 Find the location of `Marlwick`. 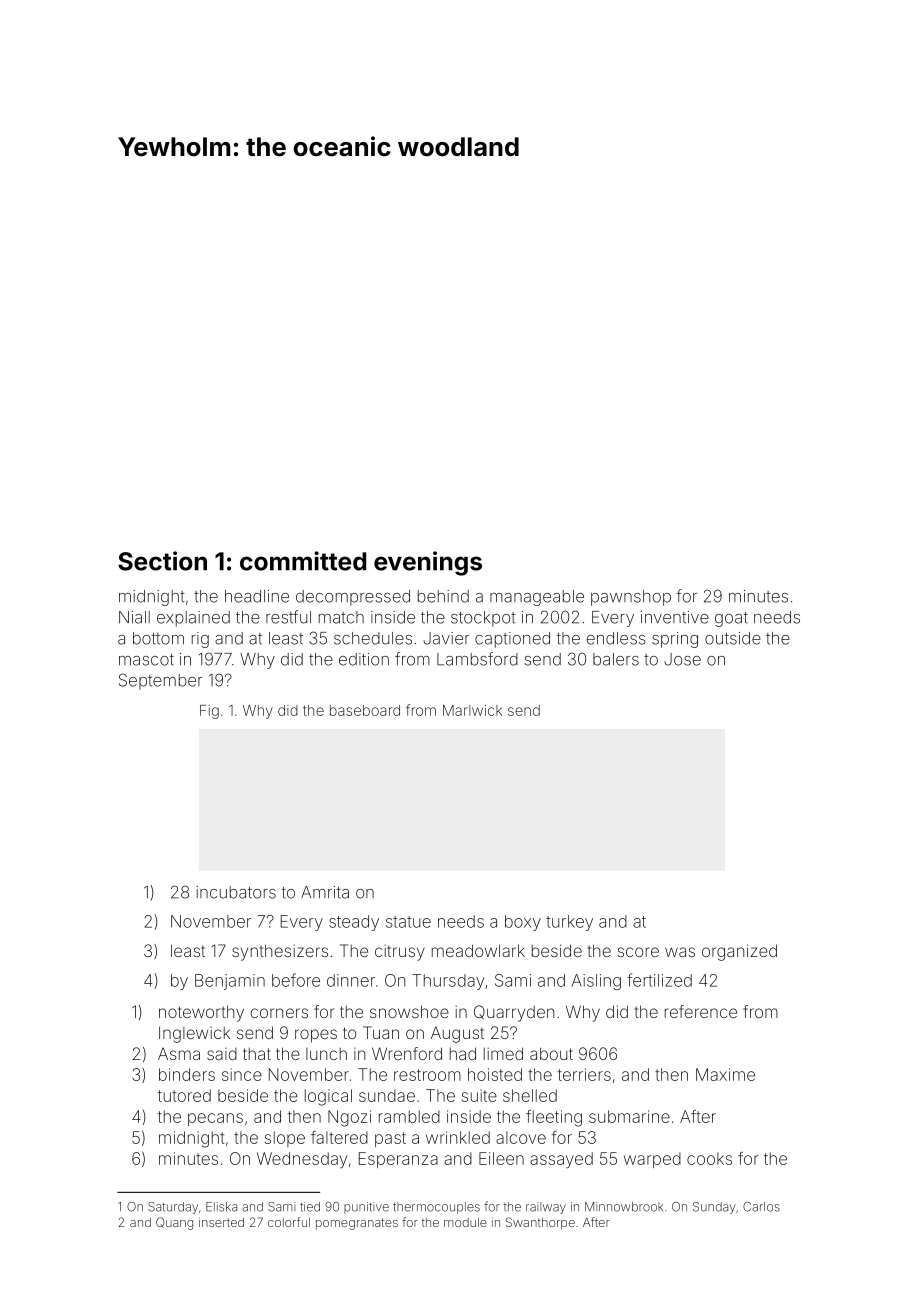

Marlwick is located at coordinates (472, 710).
